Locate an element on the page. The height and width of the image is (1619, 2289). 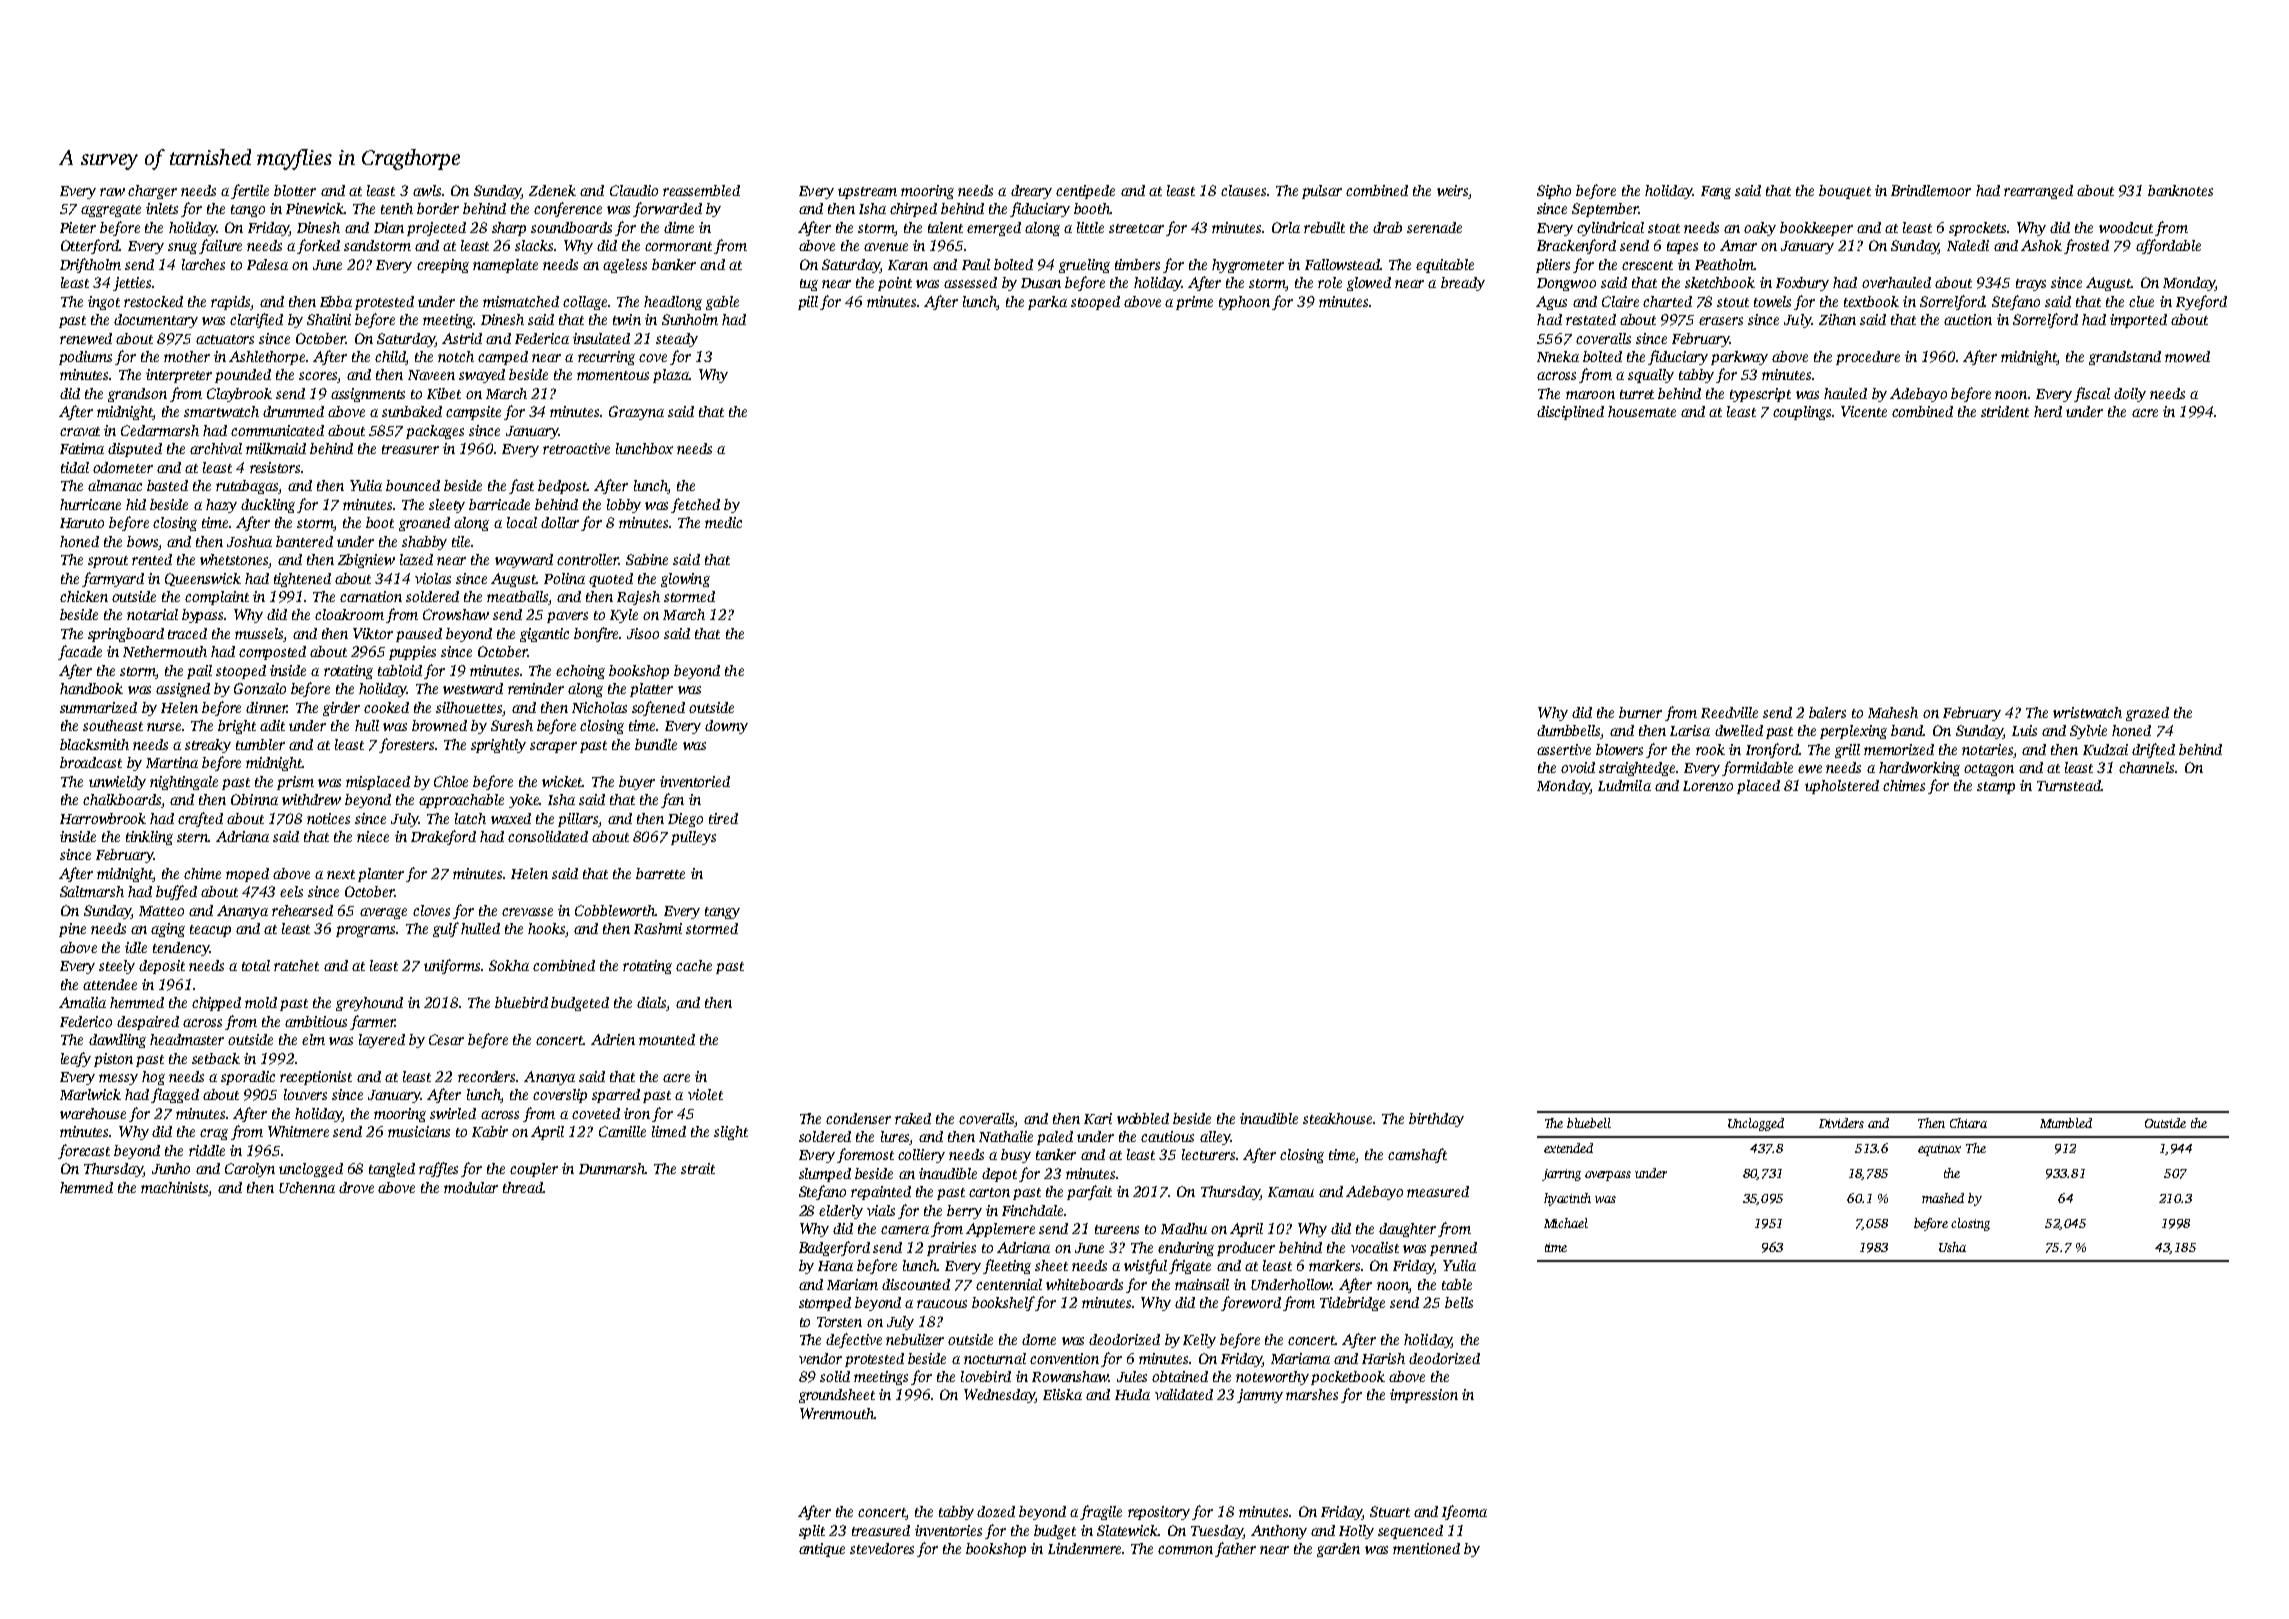
grandstand is located at coordinates (2125, 358).
